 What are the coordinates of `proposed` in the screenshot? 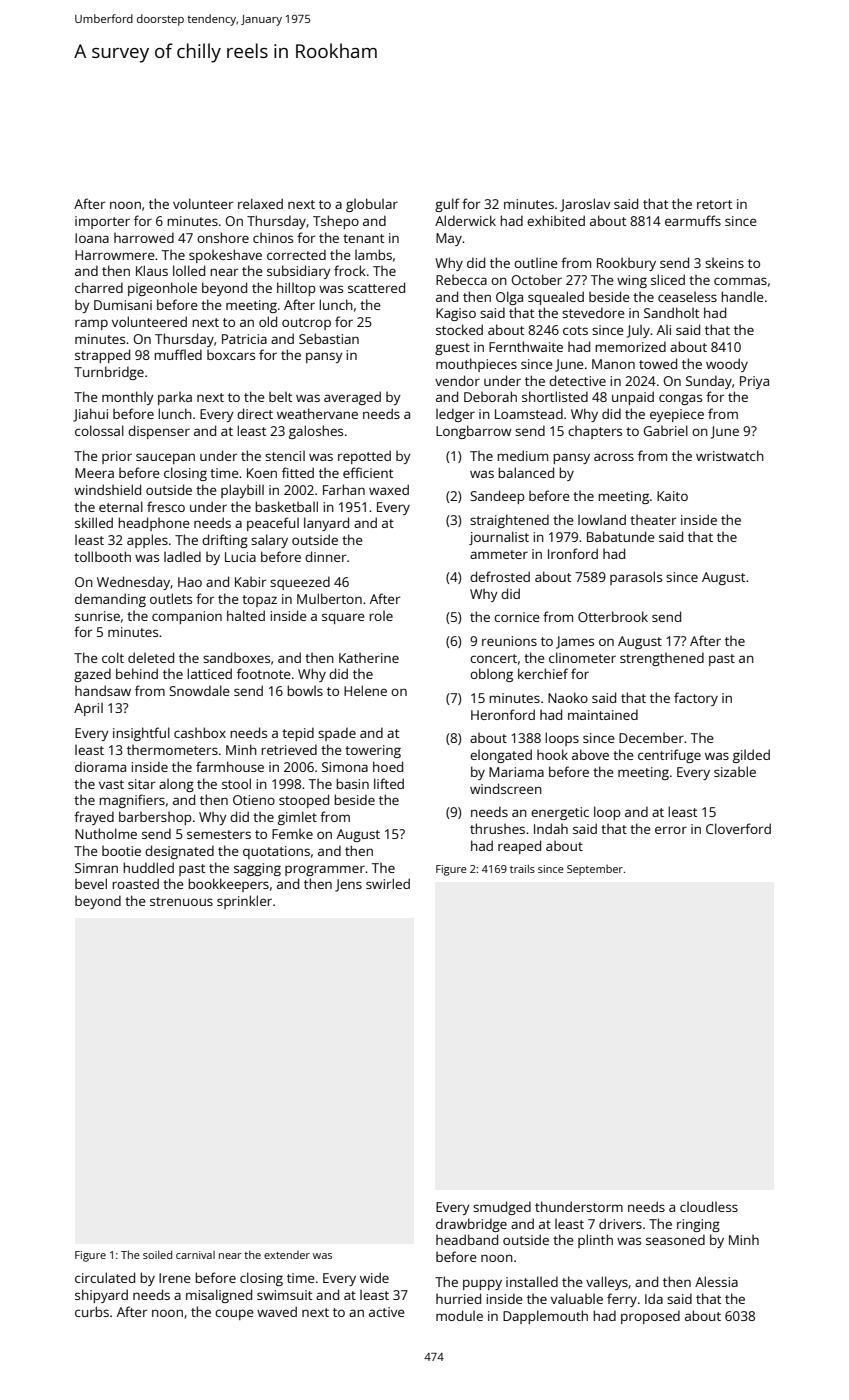 It's located at (650, 1317).
